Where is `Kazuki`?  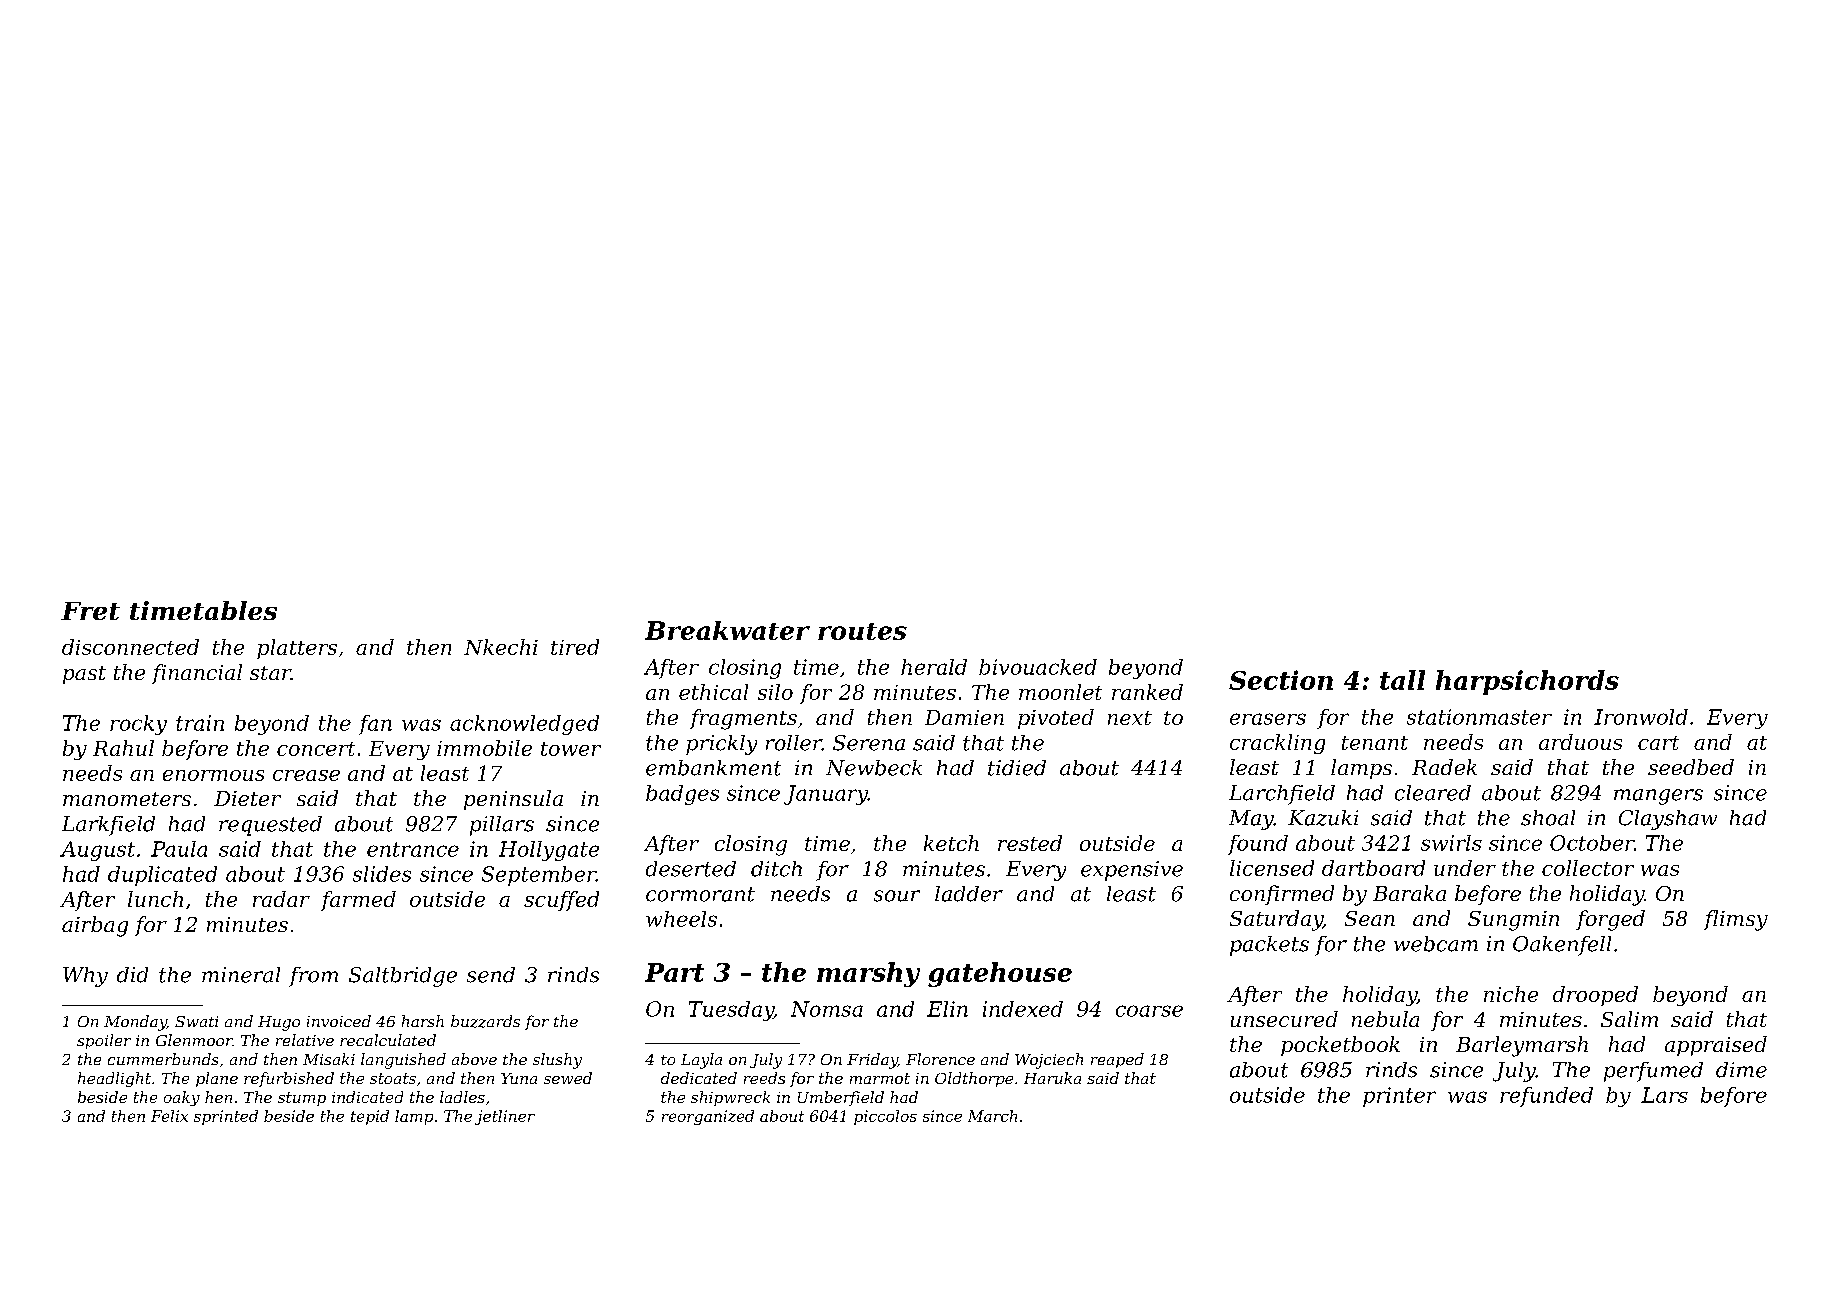
Kazuki is located at coordinates (1323, 818).
